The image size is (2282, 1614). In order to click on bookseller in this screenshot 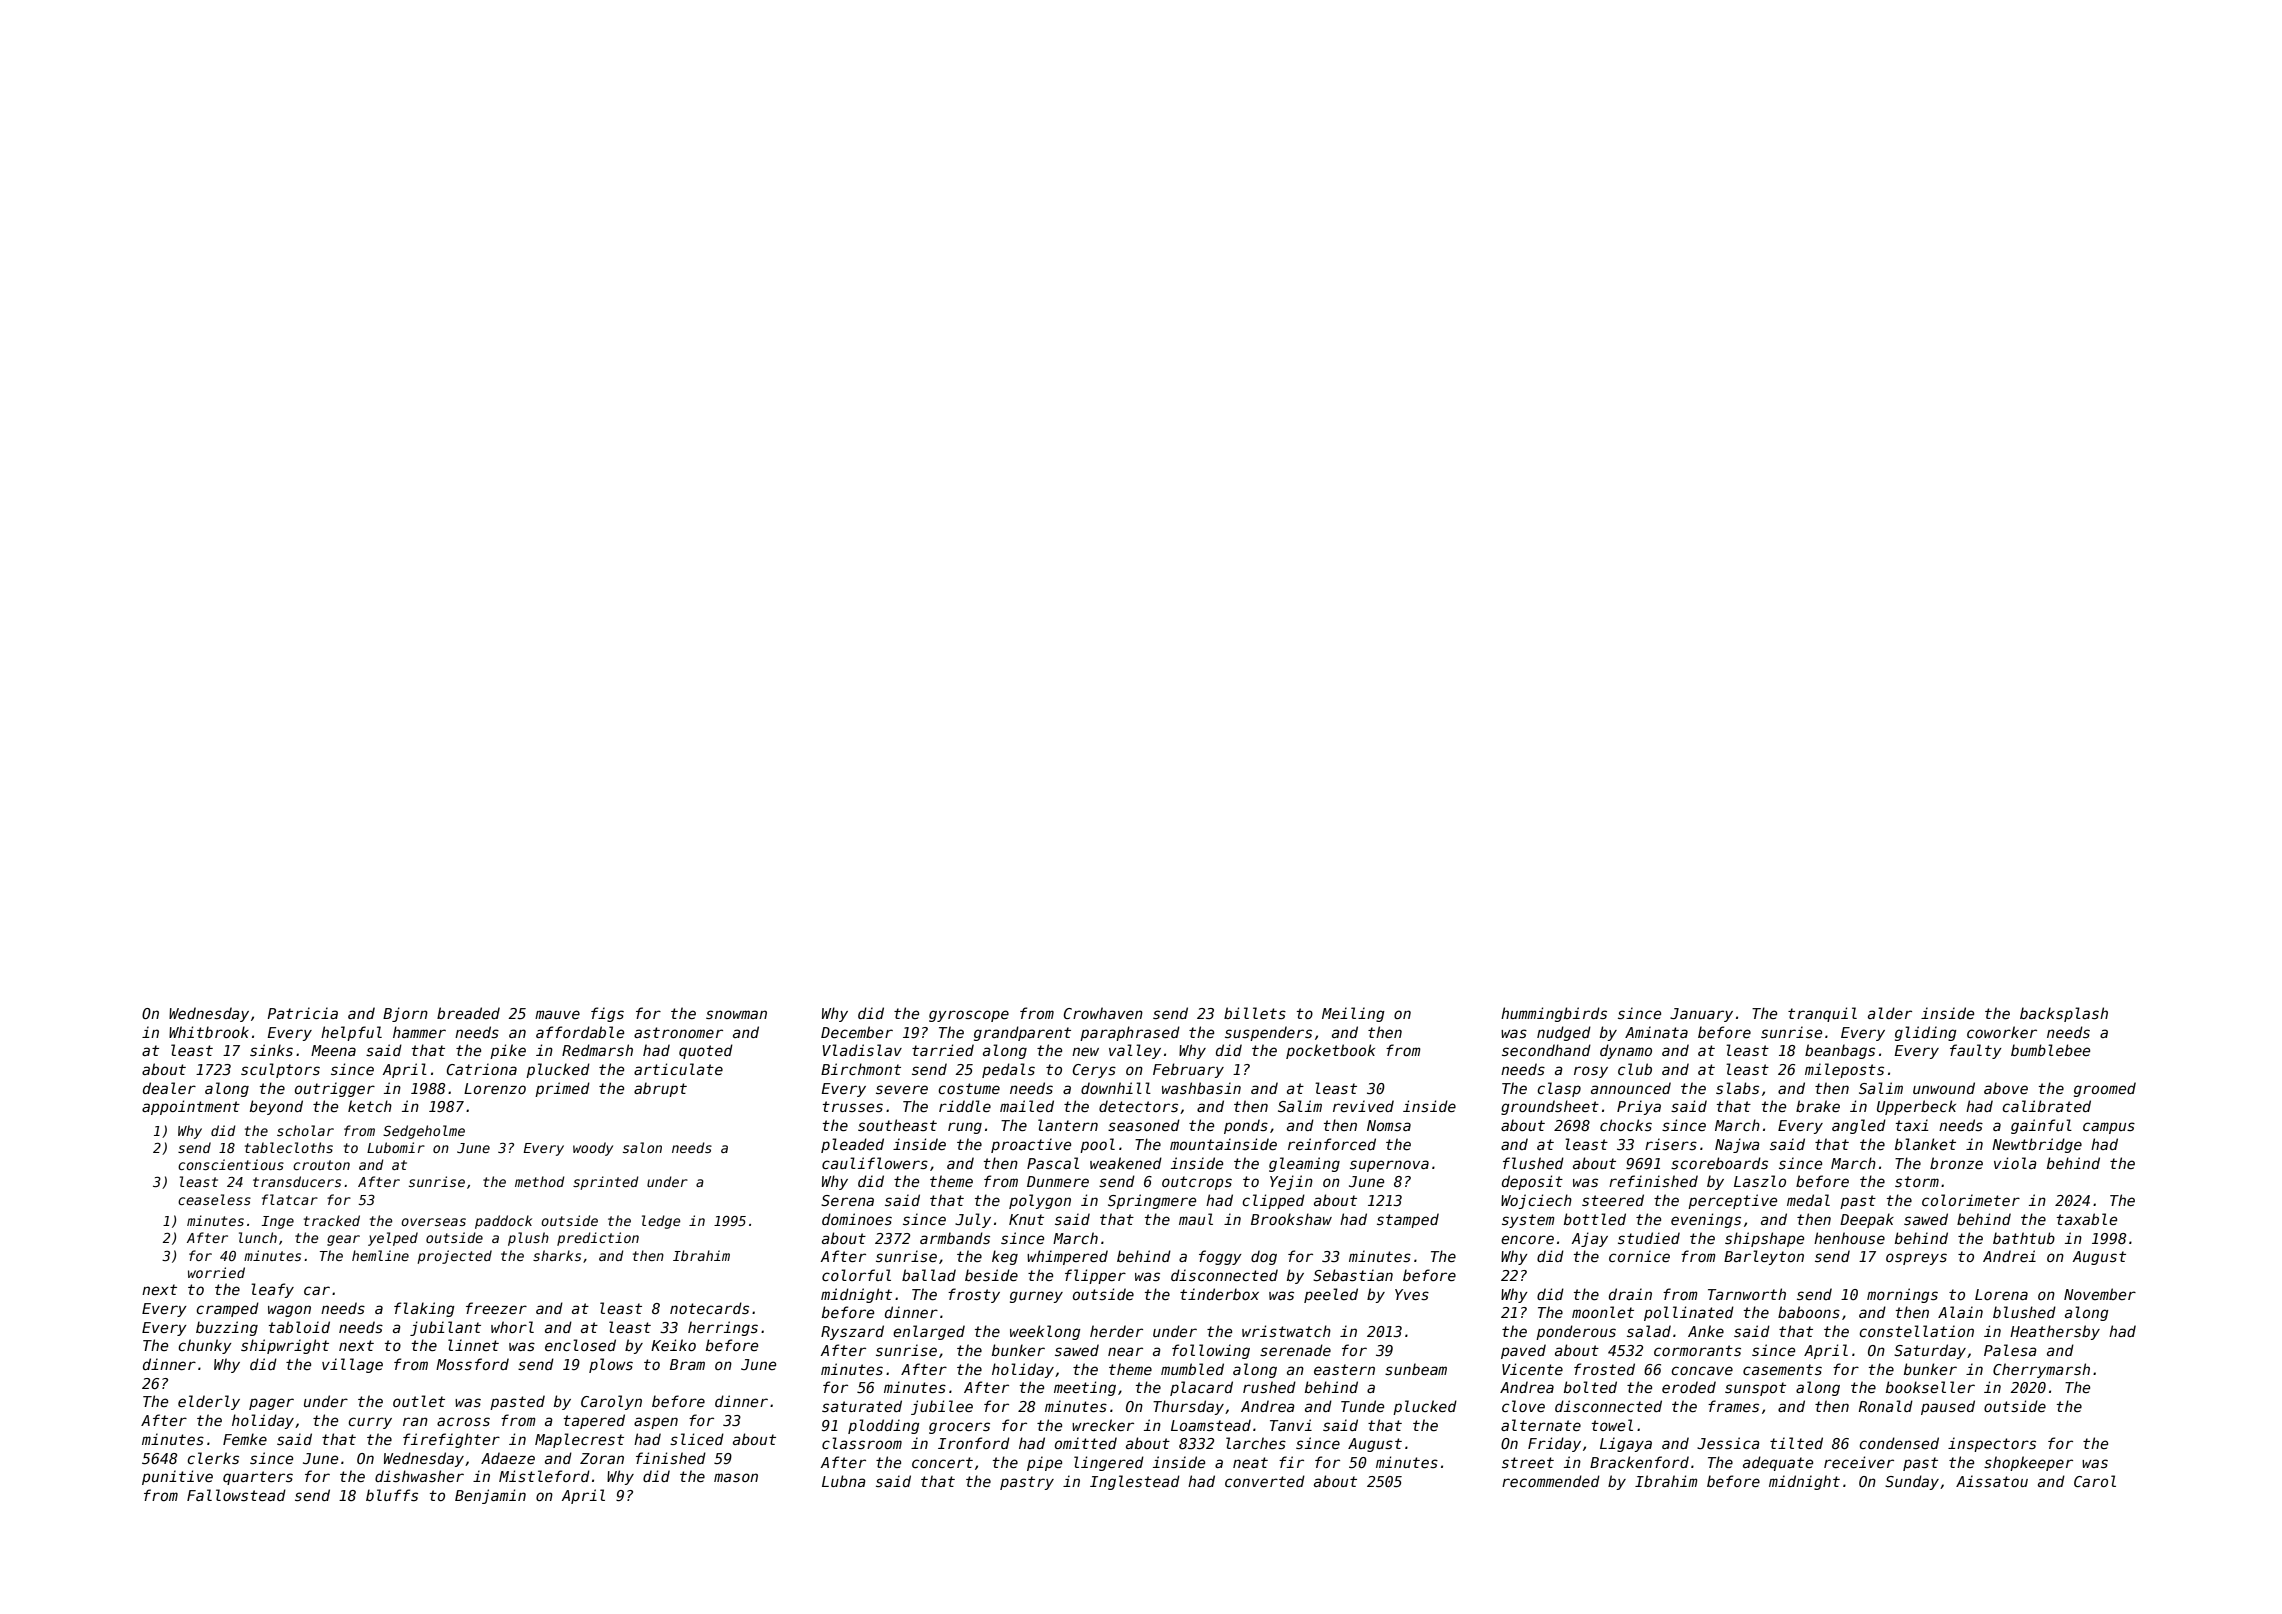, I will do `click(1930, 1387)`.
